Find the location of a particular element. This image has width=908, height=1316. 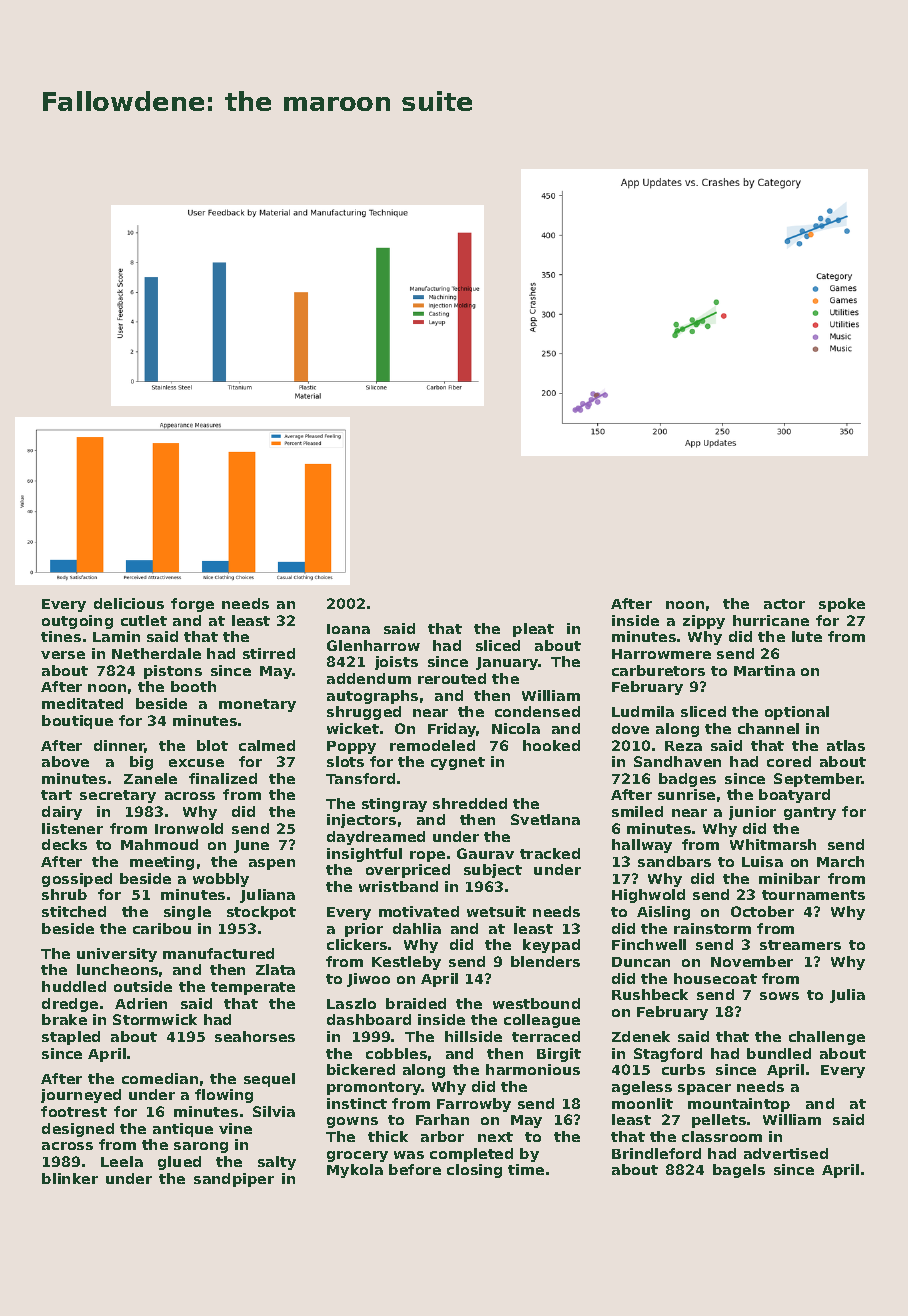

cygnet is located at coordinates (458, 763).
